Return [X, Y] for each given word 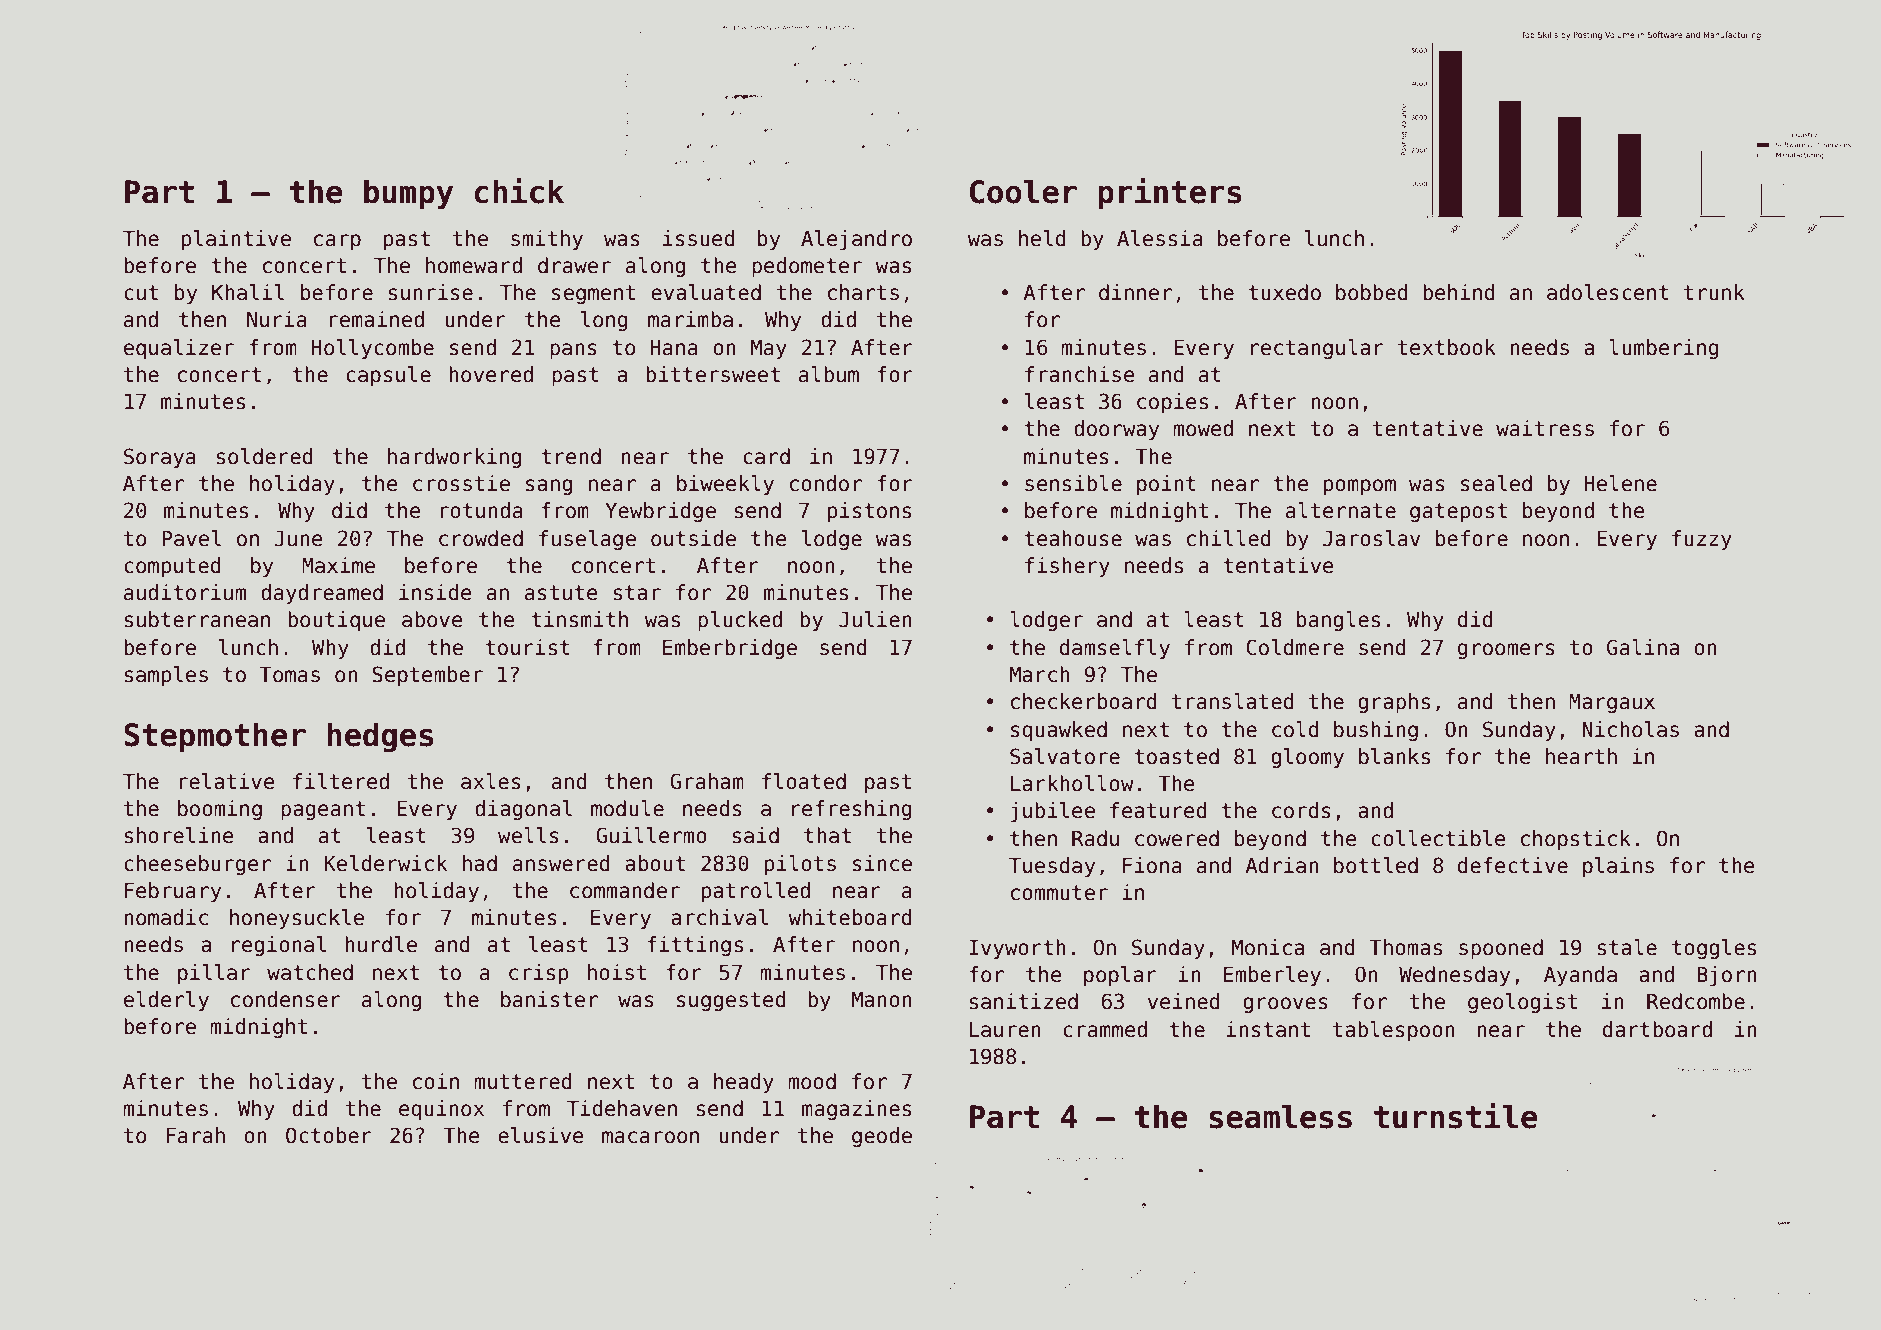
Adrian [1282, 865]
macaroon [650, 1137]
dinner [1135, 292]
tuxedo [1284, 292]
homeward [474, 265]
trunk [1714, 292]
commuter [1059, 893]
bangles [1338, 621]
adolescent [1608, 292]
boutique [336, 621]
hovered [491, 374]
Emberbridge [730, 649]
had [480, 863]
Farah [195, 1135]
